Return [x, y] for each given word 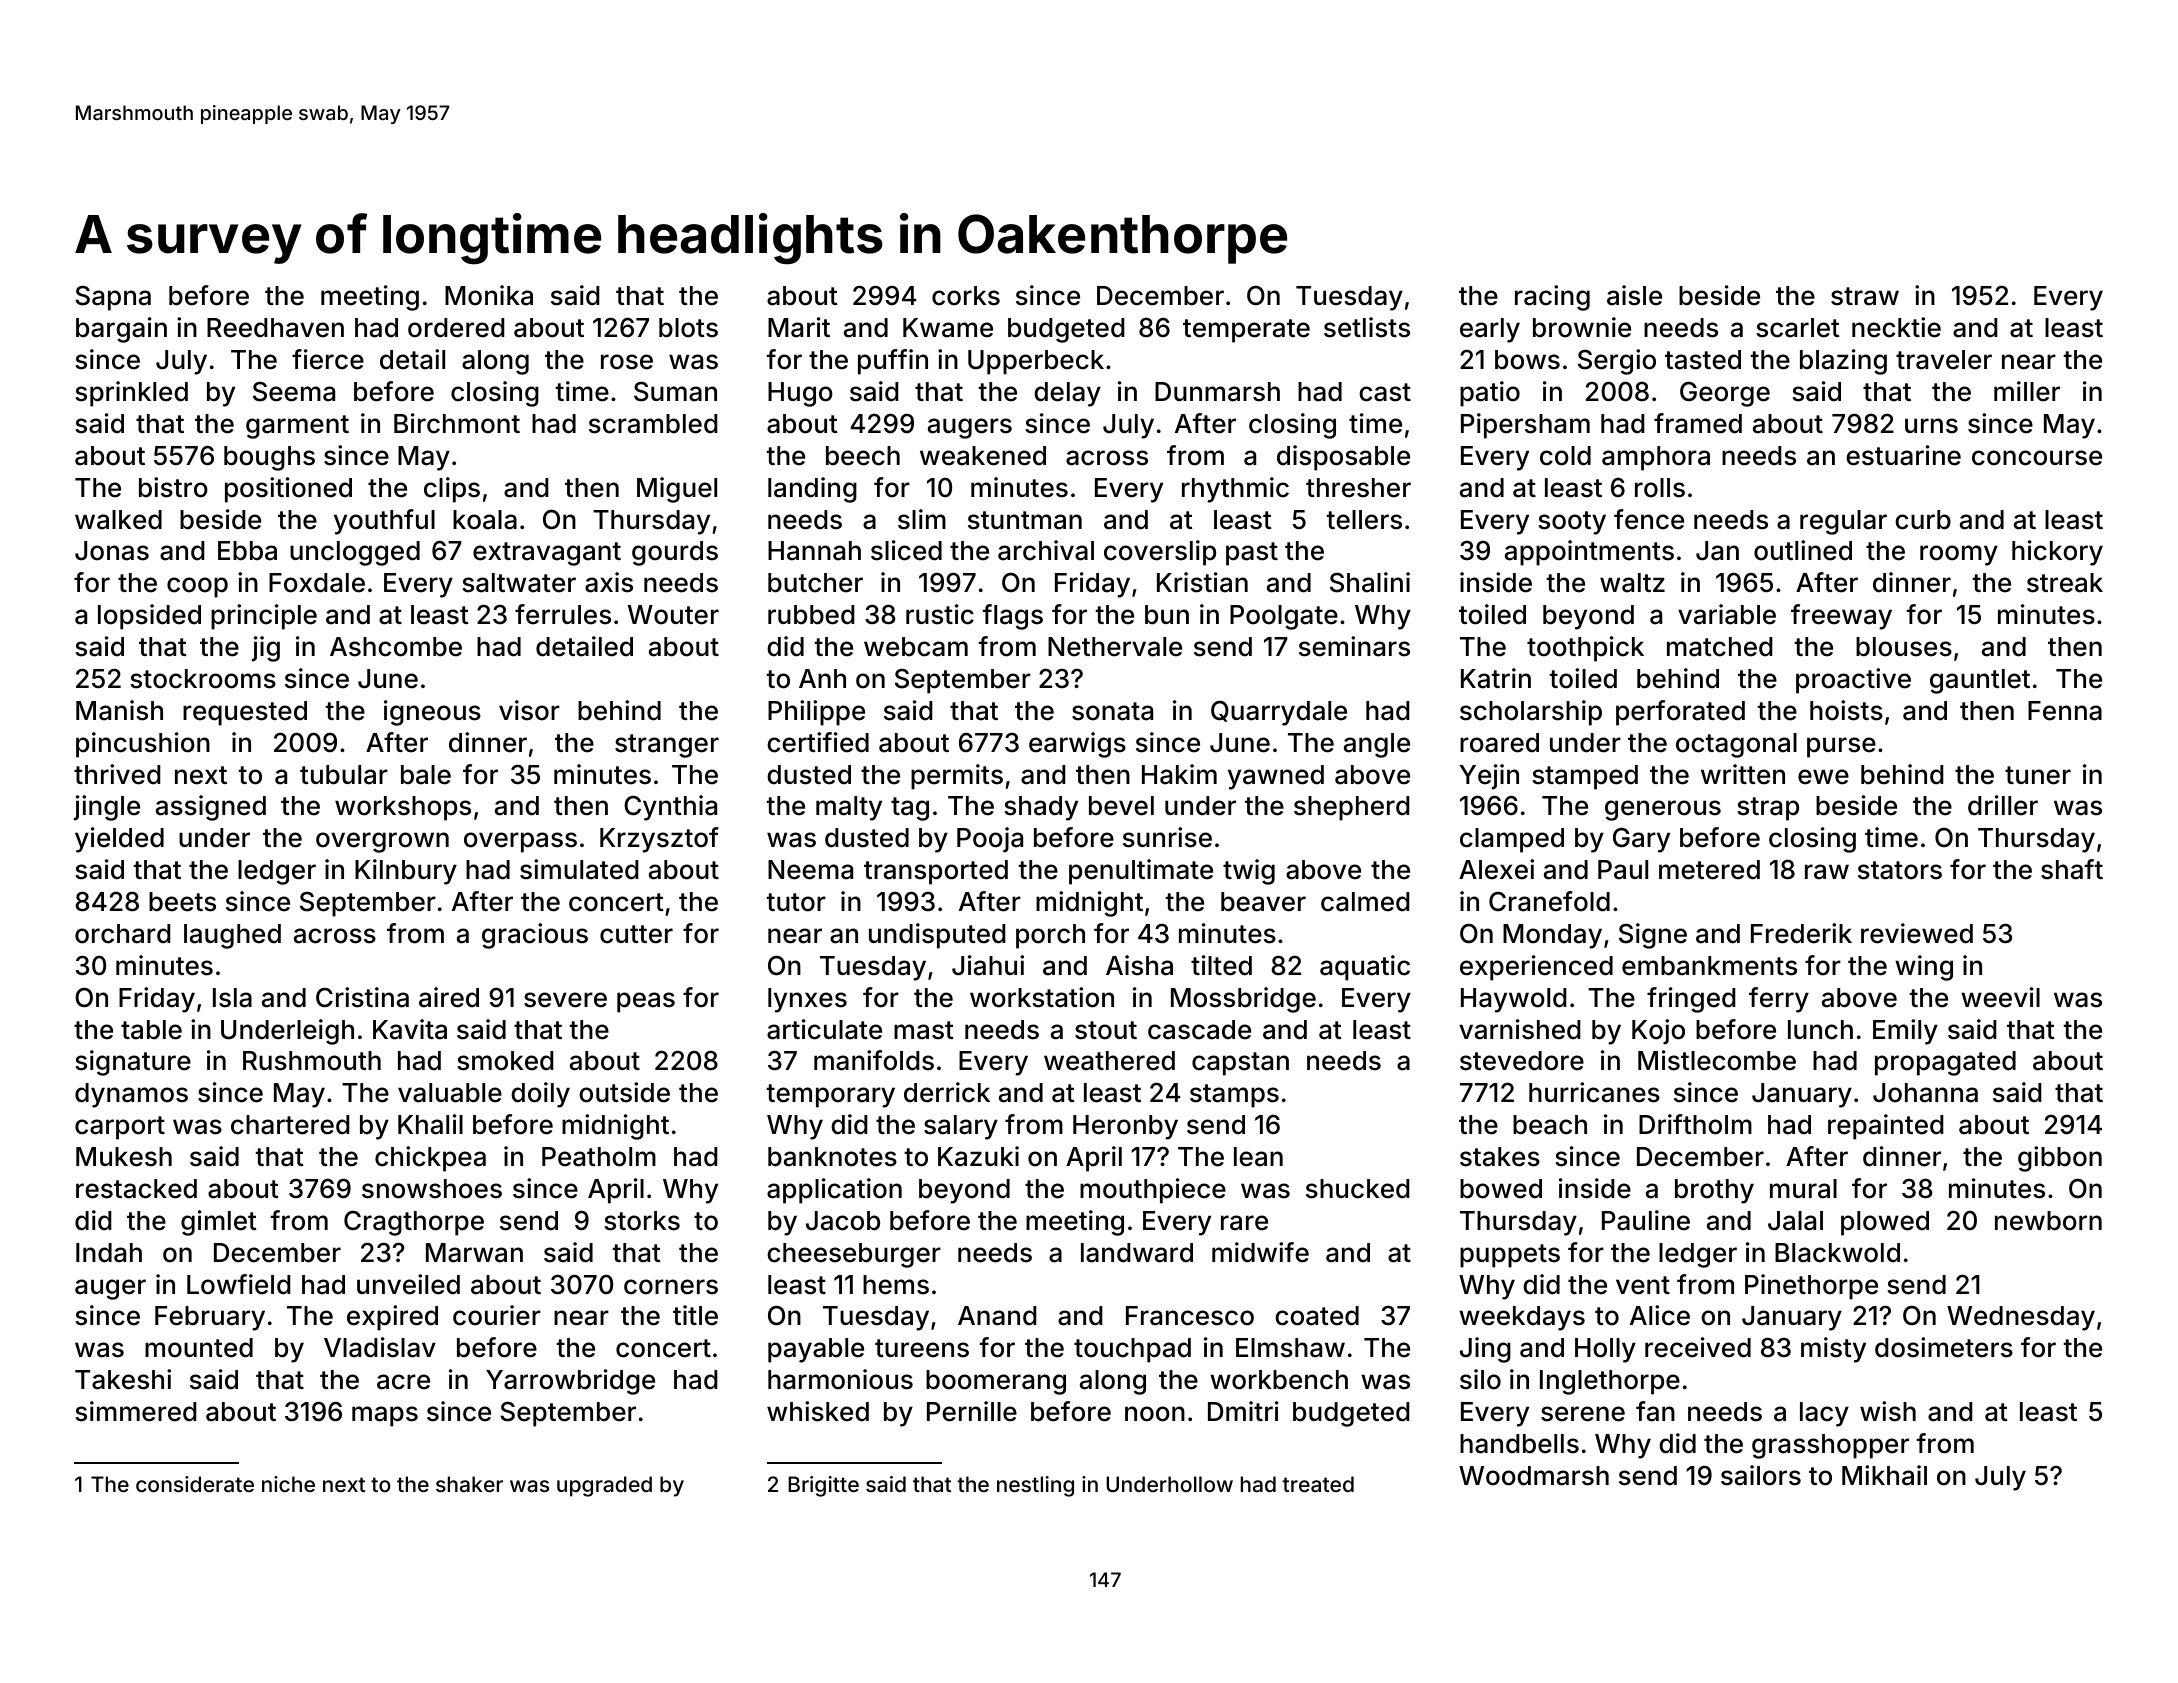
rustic [940, 614]
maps [385, 1416]
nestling [1035, 1486]
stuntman [1025, 520]
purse [1841, 747]
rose [627, 362]
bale [426, 775]
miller [2027, 391]
